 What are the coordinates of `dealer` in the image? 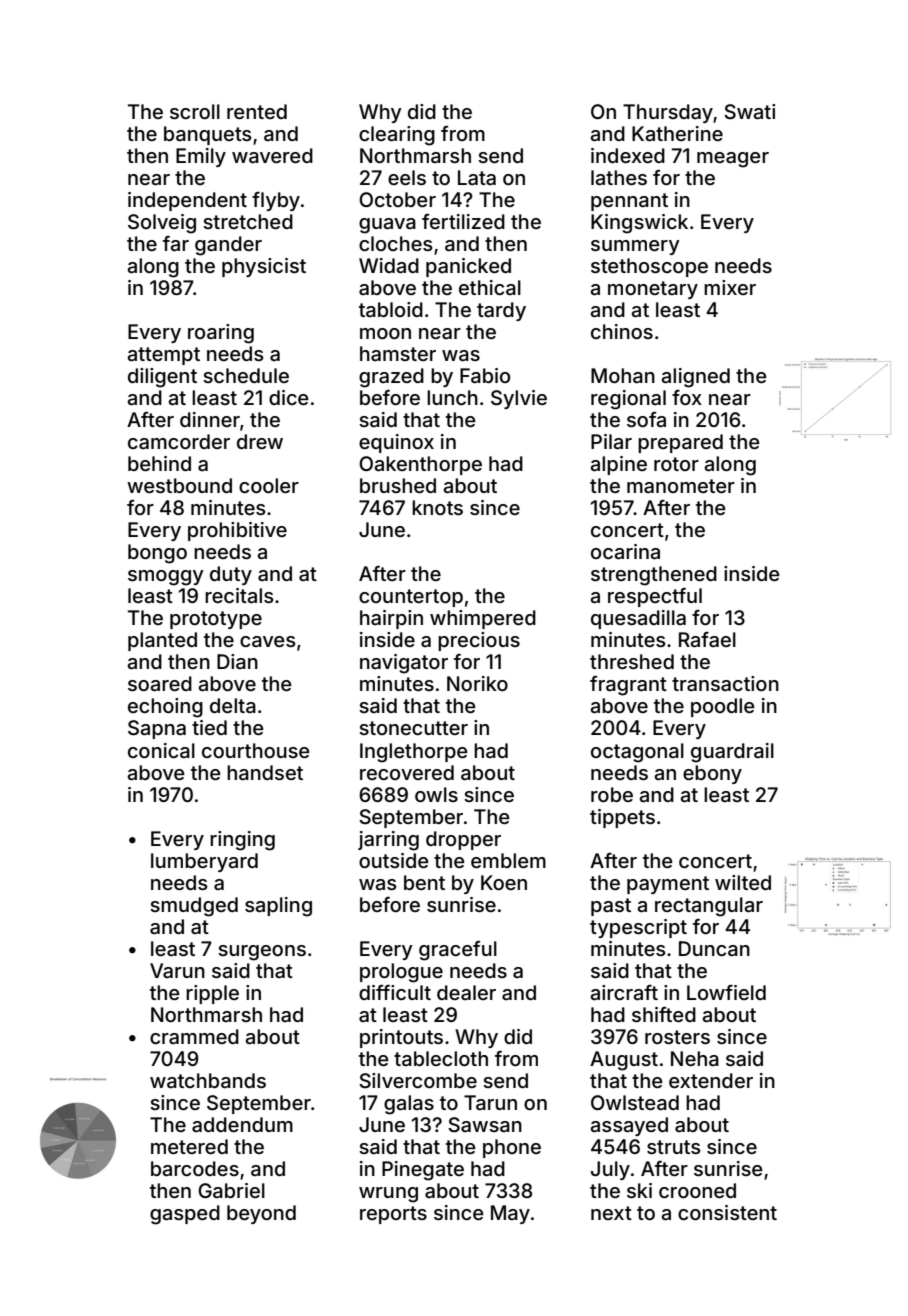 It's located at (466, 992).
